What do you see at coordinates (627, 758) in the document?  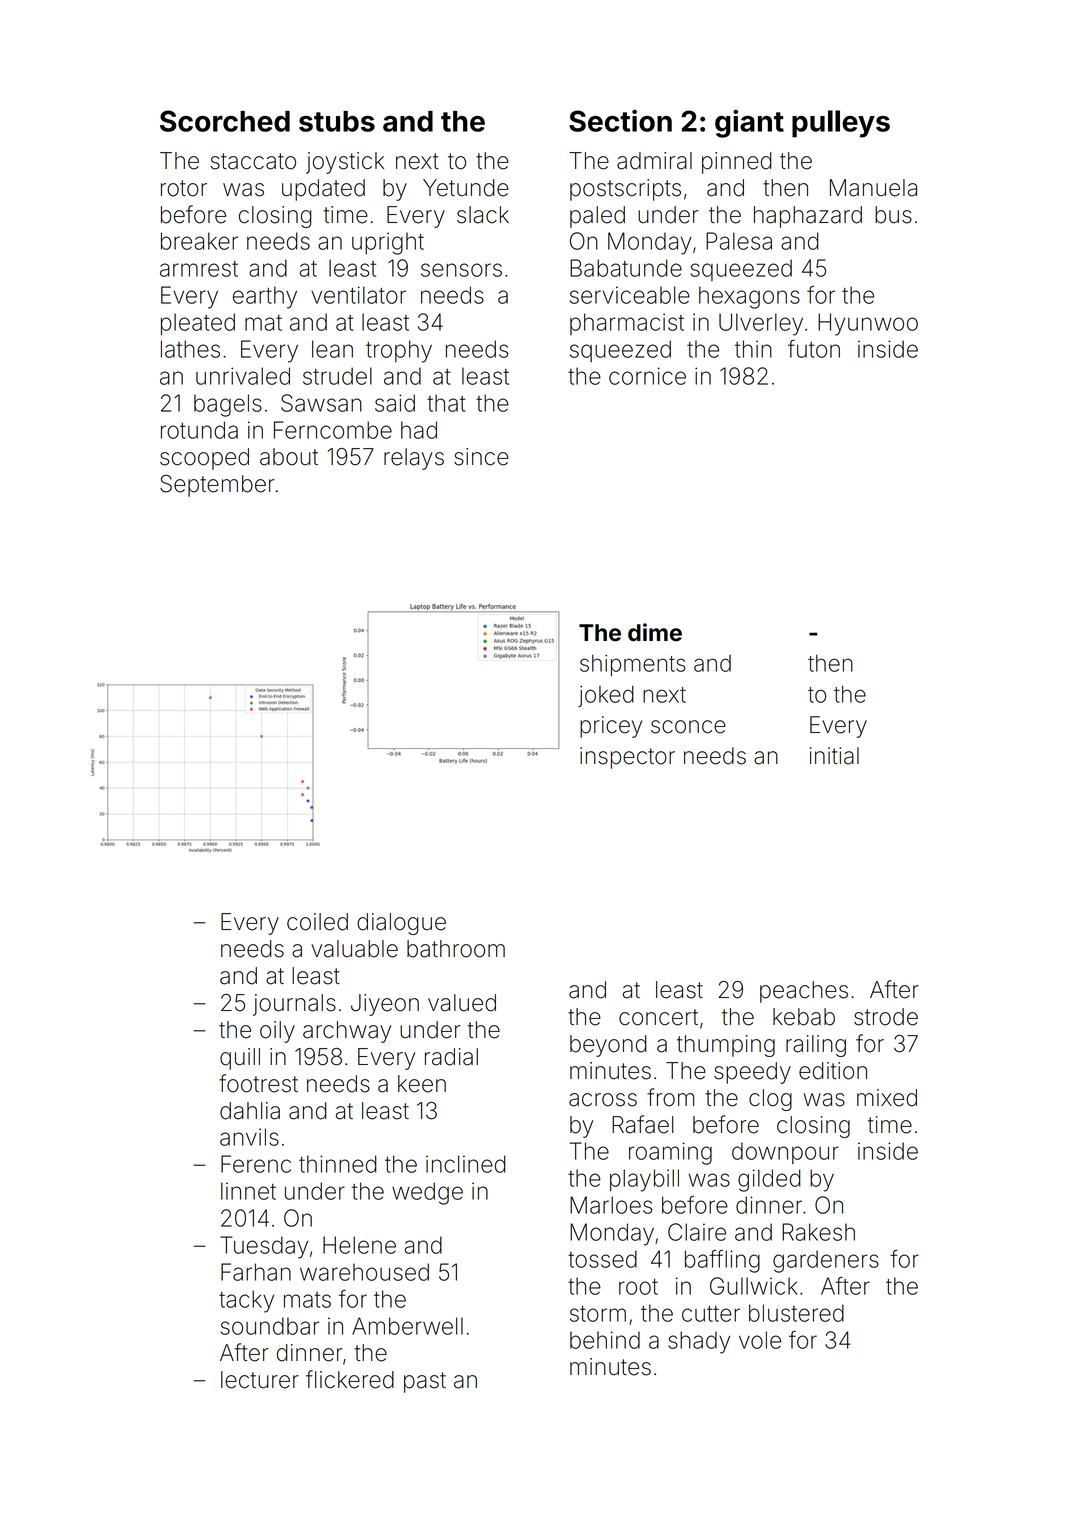 I see `inspector` at bounding box center [627, 758].
